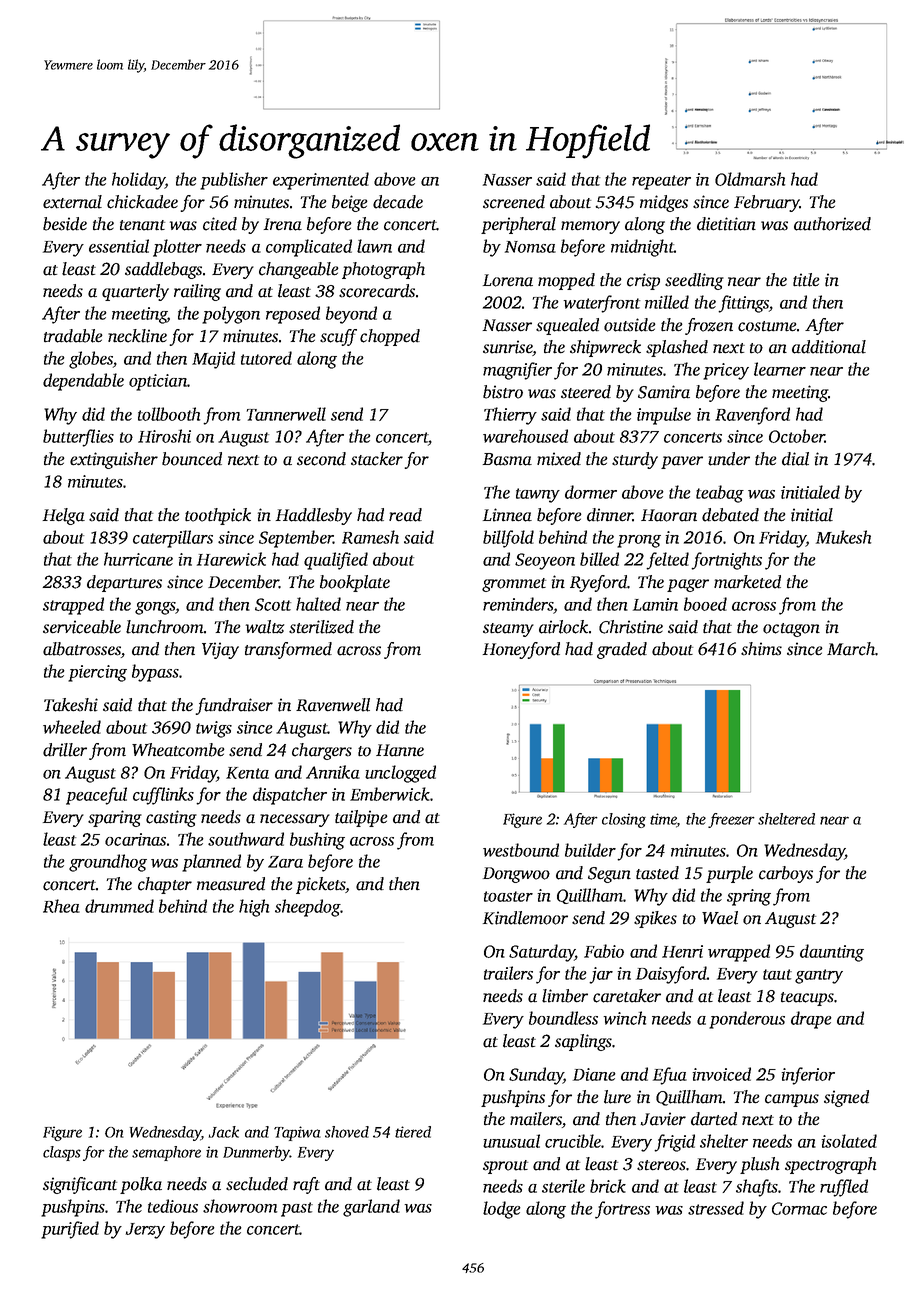  I want to click on limber, so click(565, 996).
